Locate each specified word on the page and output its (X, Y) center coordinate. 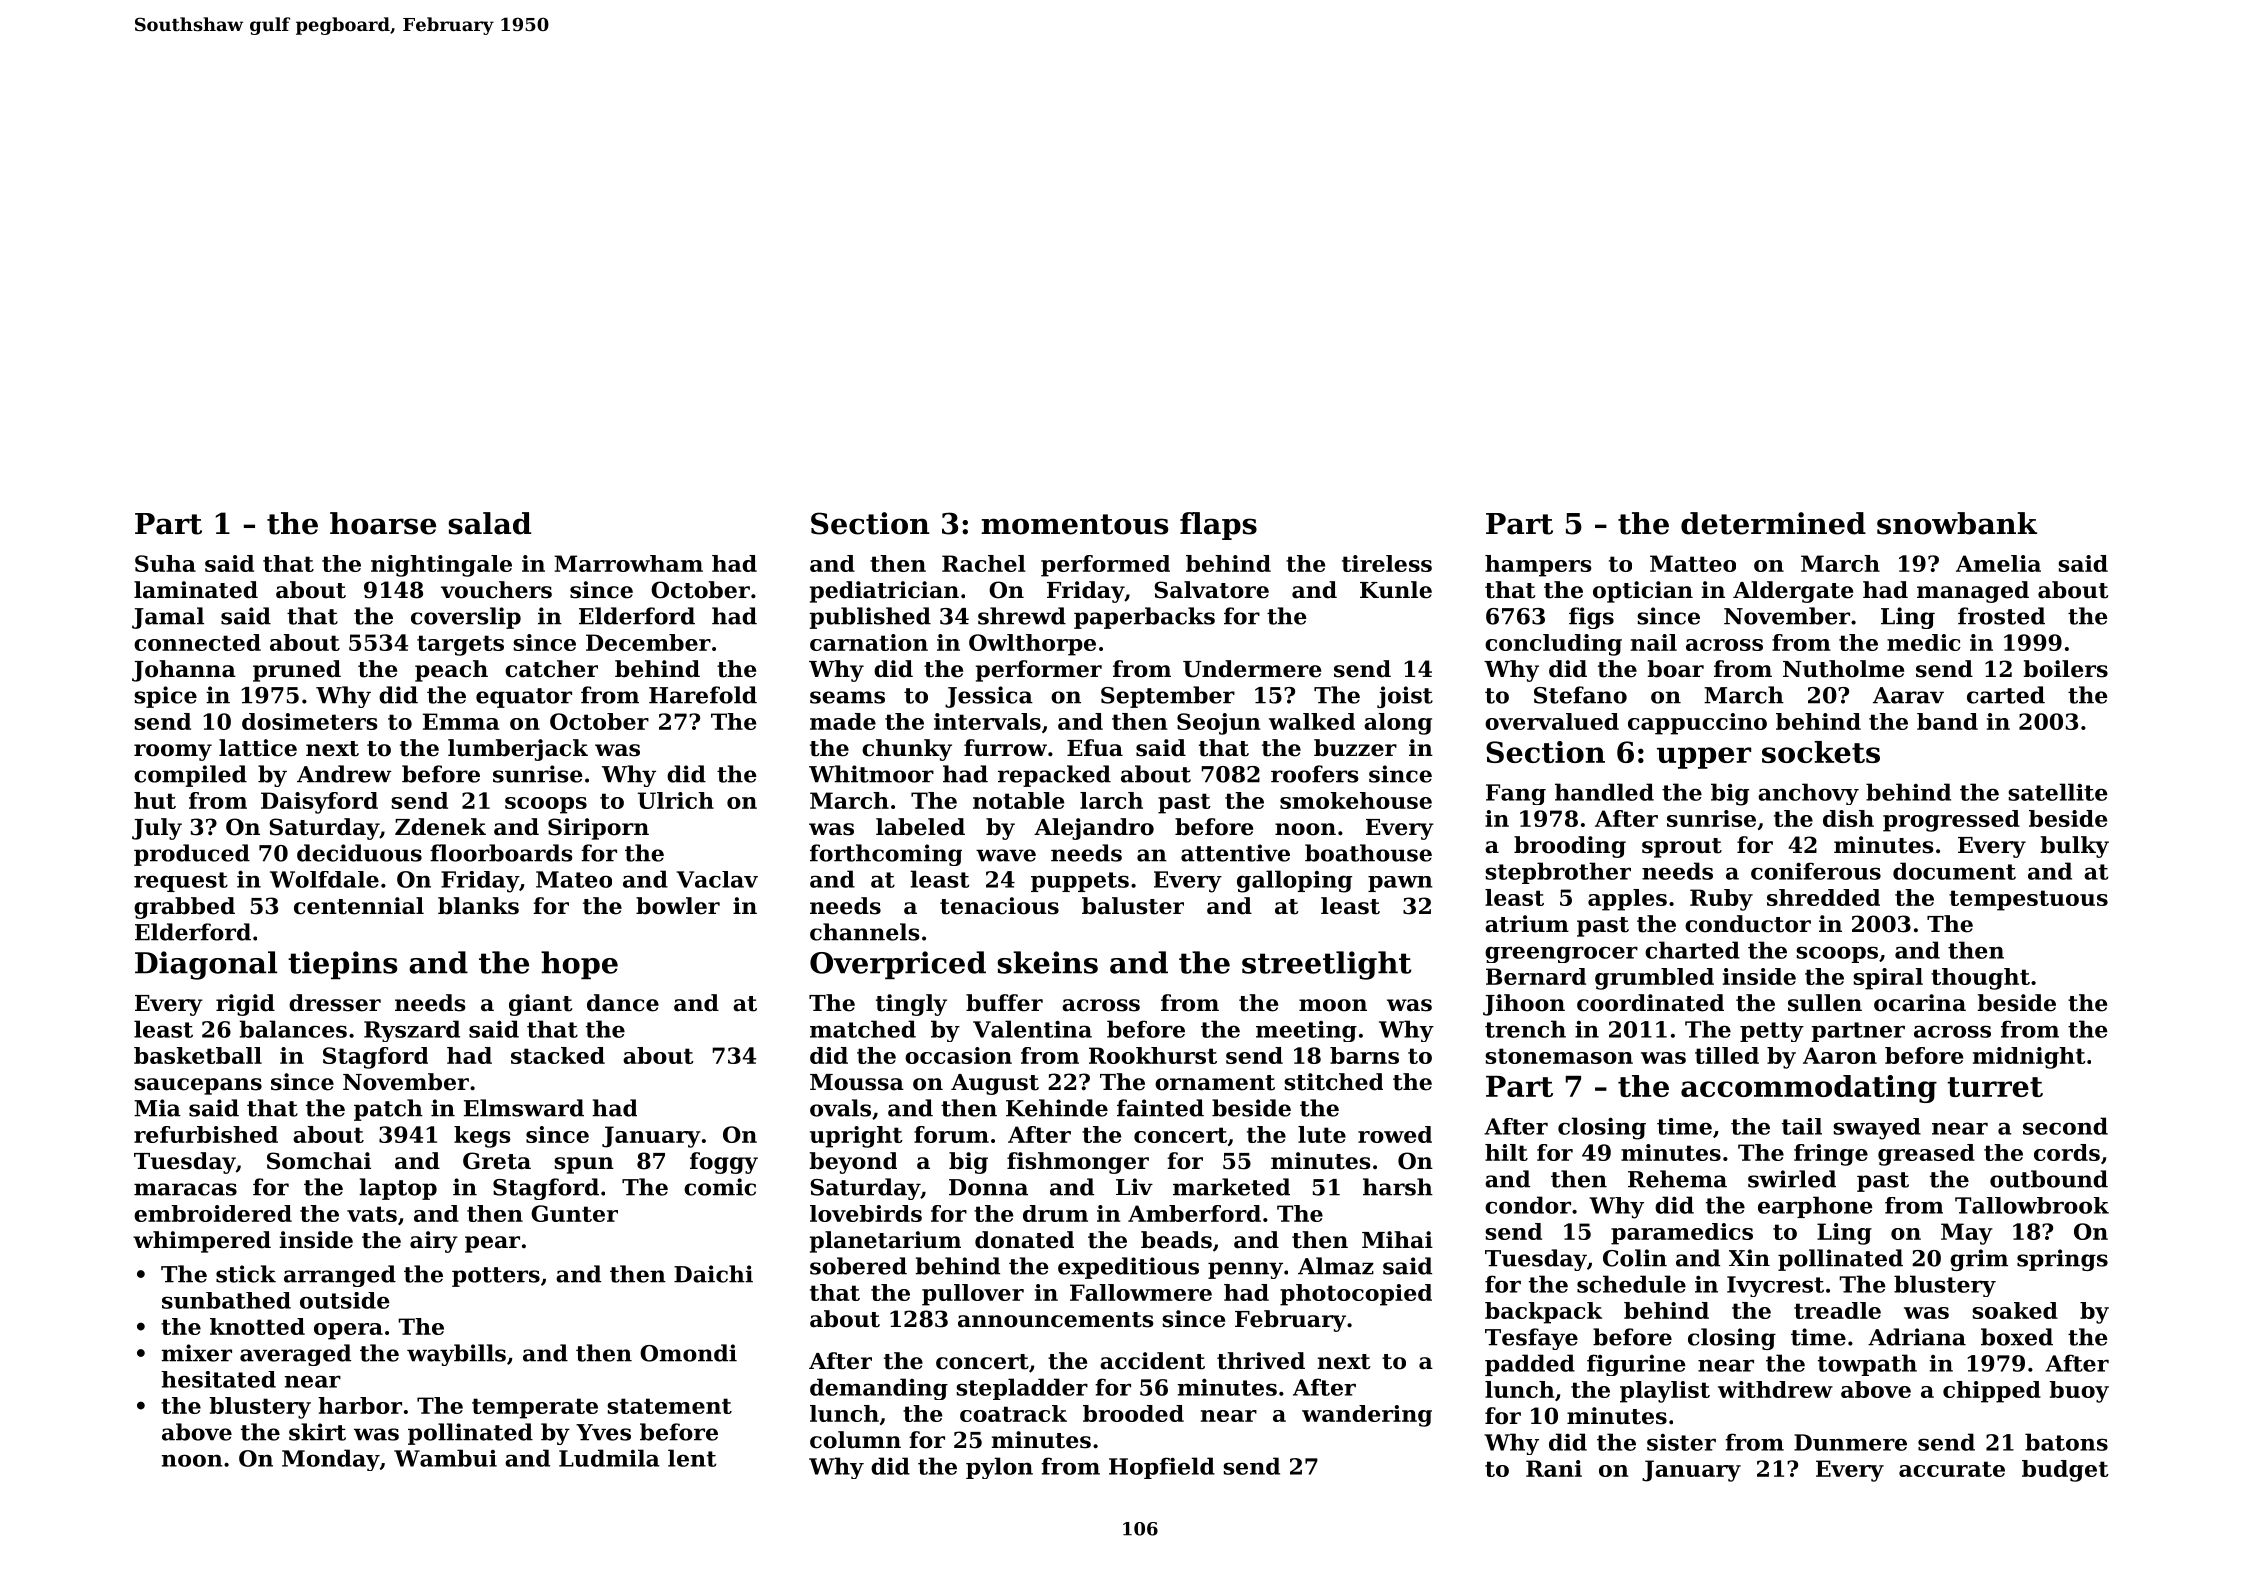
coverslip (466, 618)
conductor (1748, 924)
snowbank (1957, 523)
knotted (257, 1326)
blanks (478, 906)
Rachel (984, 563)
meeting (1306, 1031)
